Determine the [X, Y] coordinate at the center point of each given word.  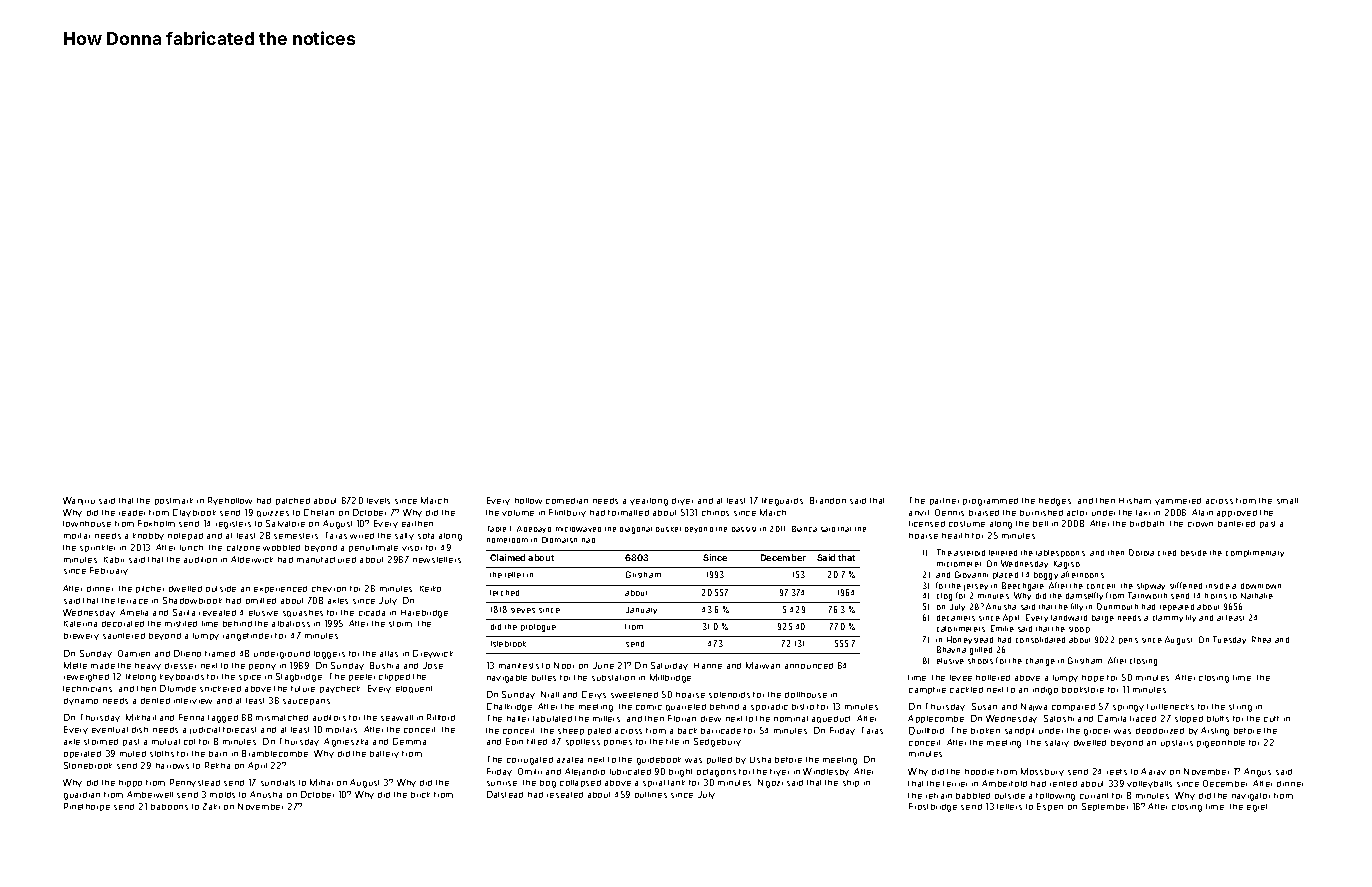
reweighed [86, 678]
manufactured [326, 560]
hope [1093, 678]
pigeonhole [1221, 744]
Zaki [211, 806]
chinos [715, 513]
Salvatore [285, 523]
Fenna [191, 717]
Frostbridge [933, 807]
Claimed [507, 557]
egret [1257, 808]
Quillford [926, 731]
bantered [1236, 524]
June [603, 665]
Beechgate [1023, 586]
